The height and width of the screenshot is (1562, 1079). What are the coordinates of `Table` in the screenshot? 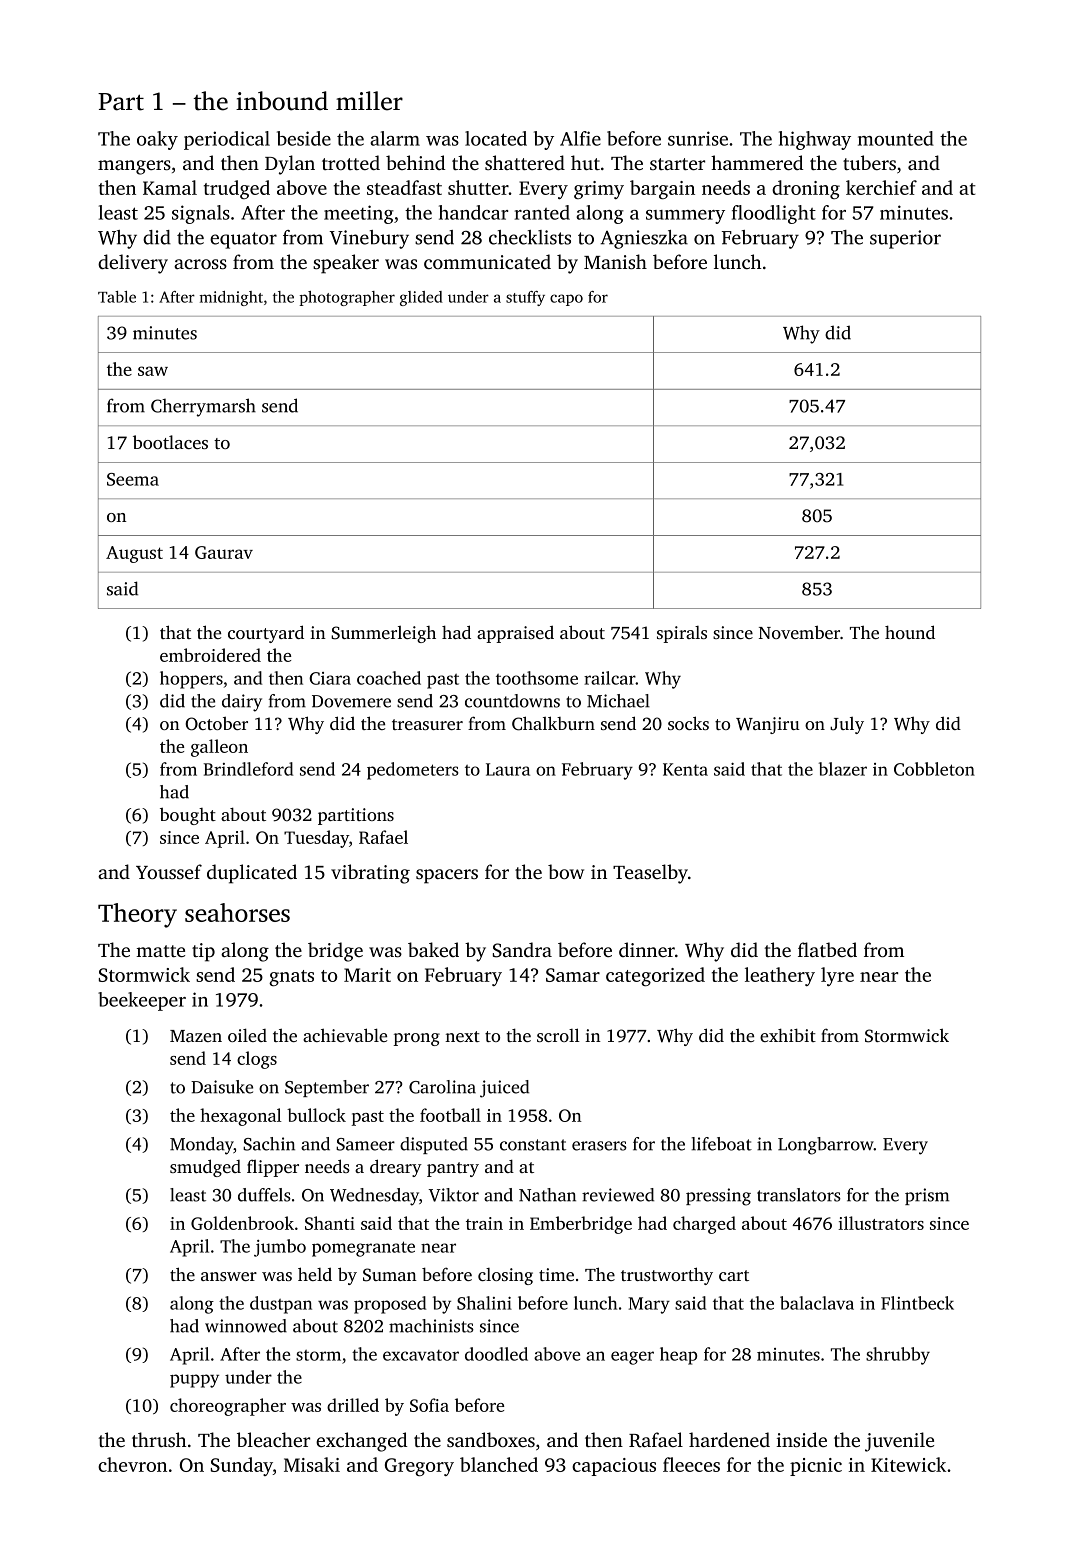 It's located at (117, 297).
